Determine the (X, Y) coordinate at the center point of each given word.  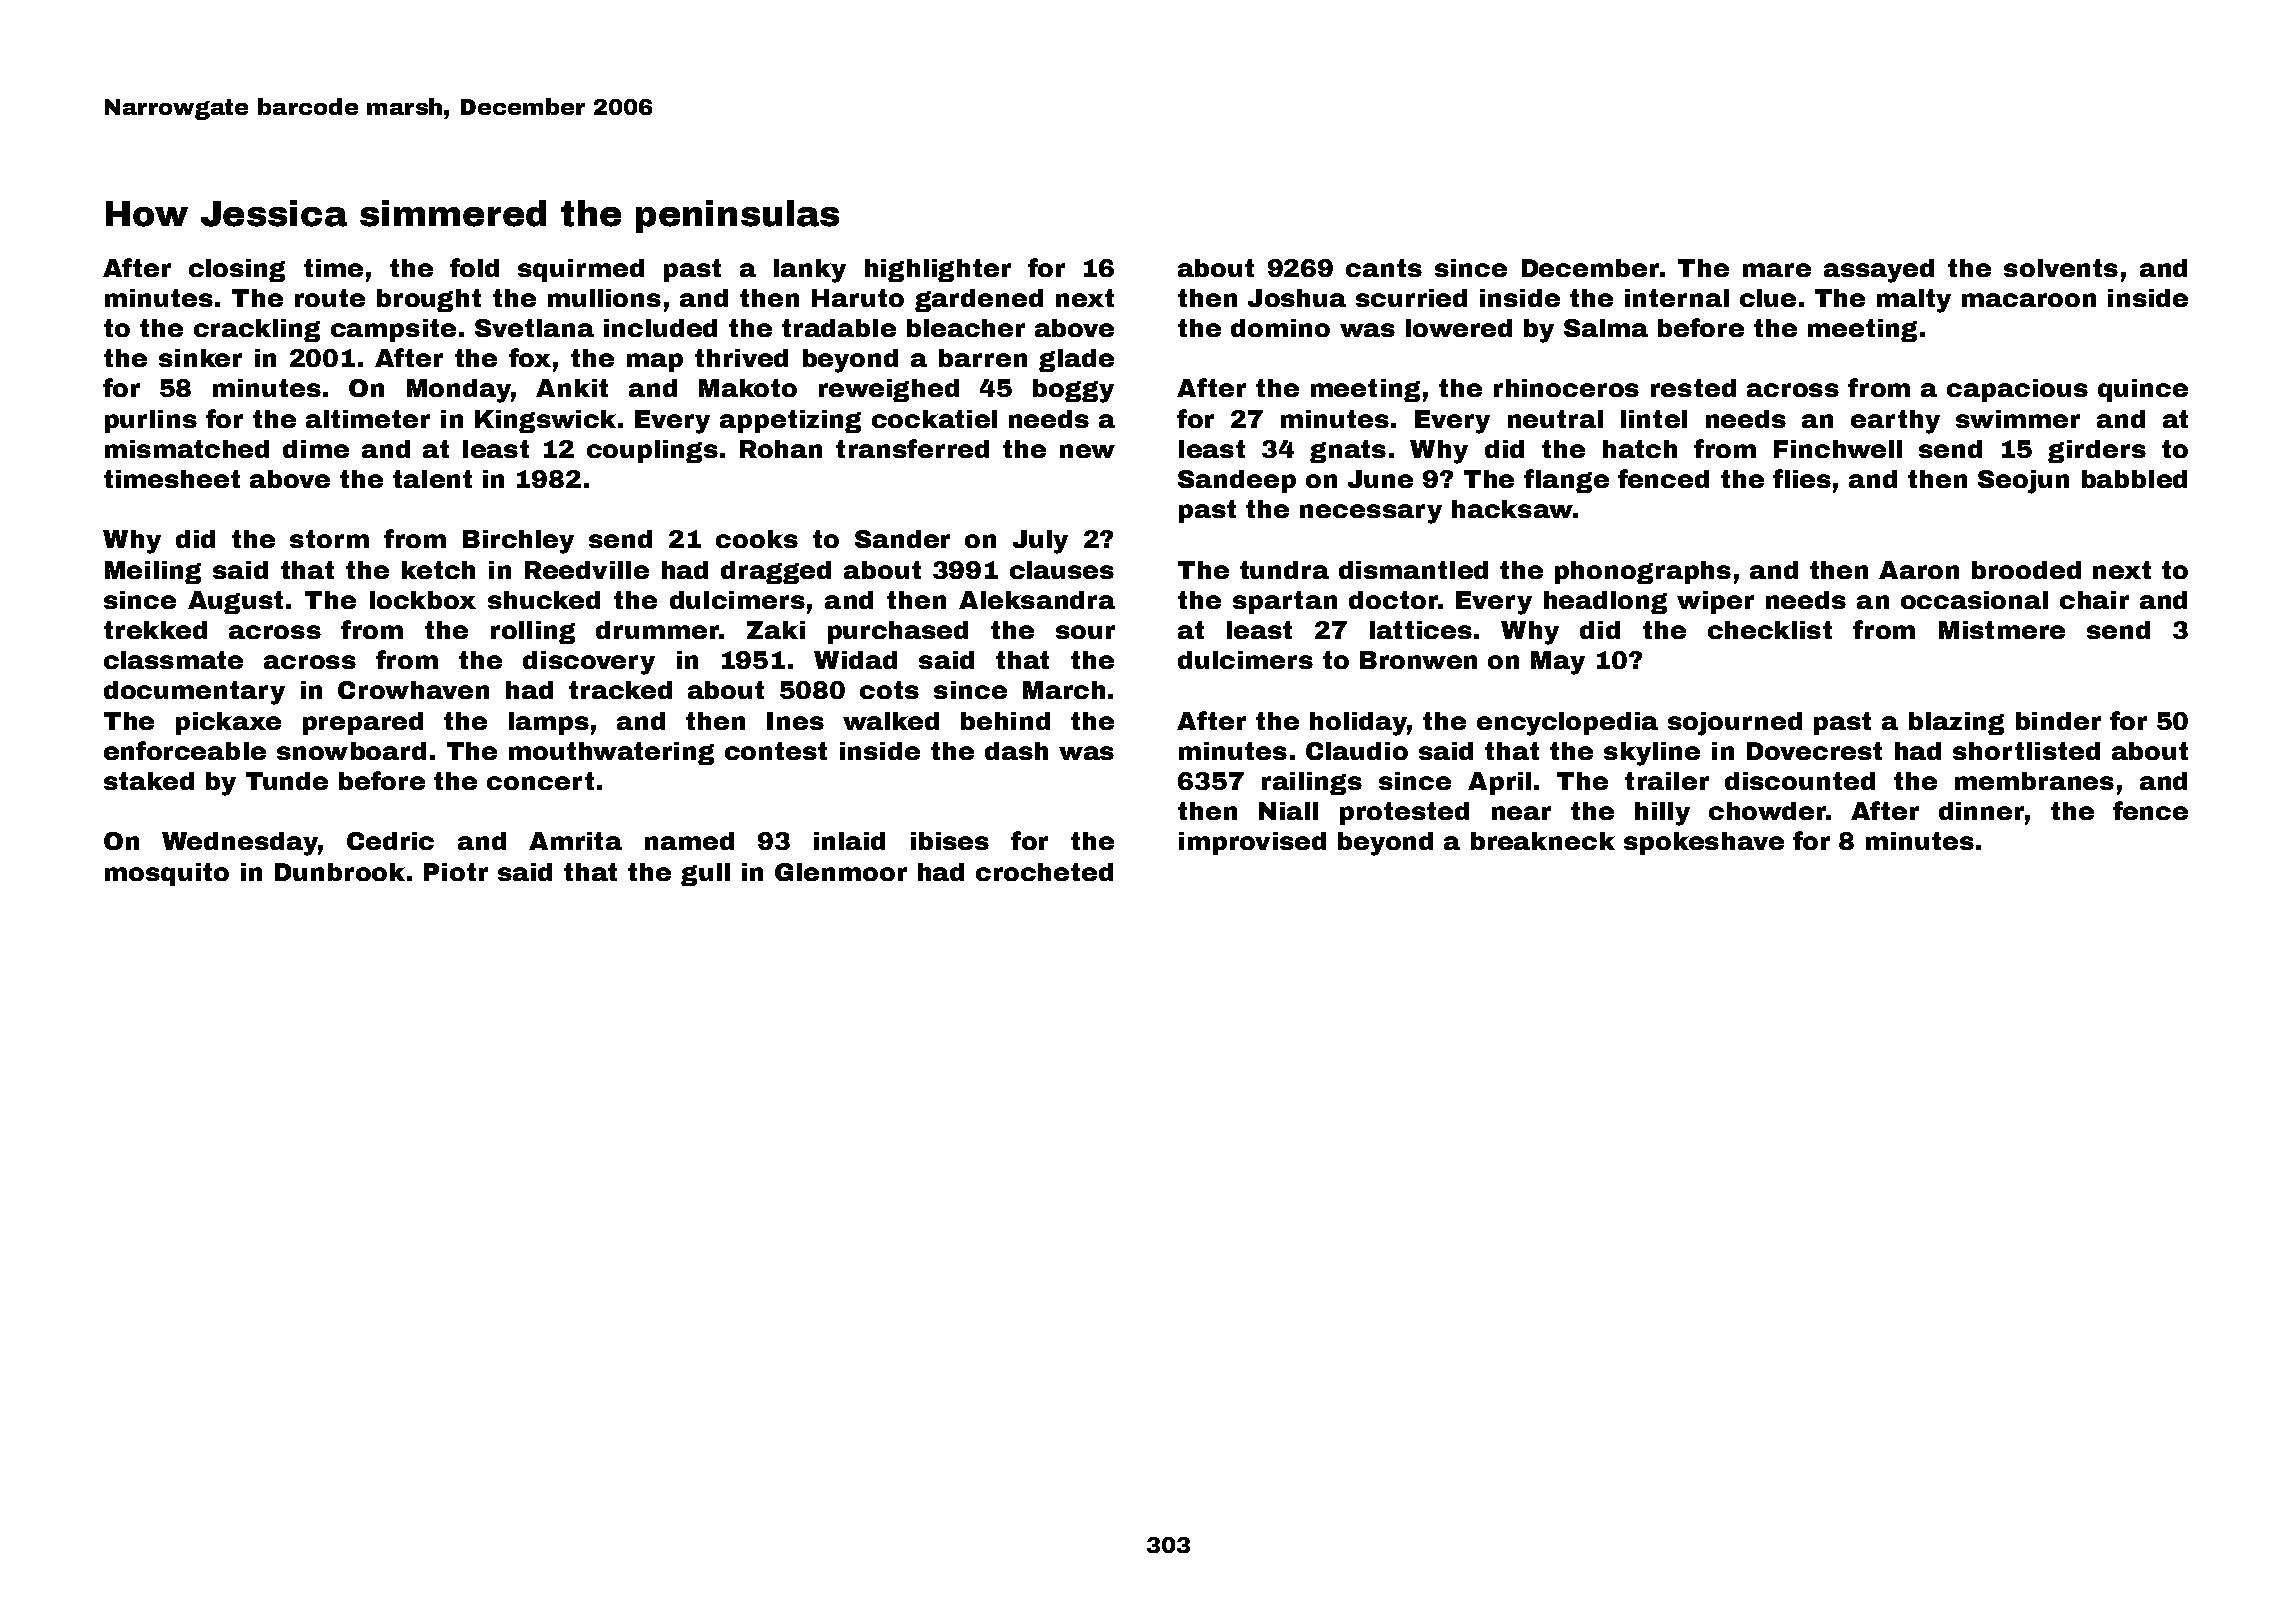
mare (1777, 270)
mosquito (167, 874)
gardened (979, 300)
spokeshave (1704, 843)
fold (474, 267)
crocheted (1044, 872)
